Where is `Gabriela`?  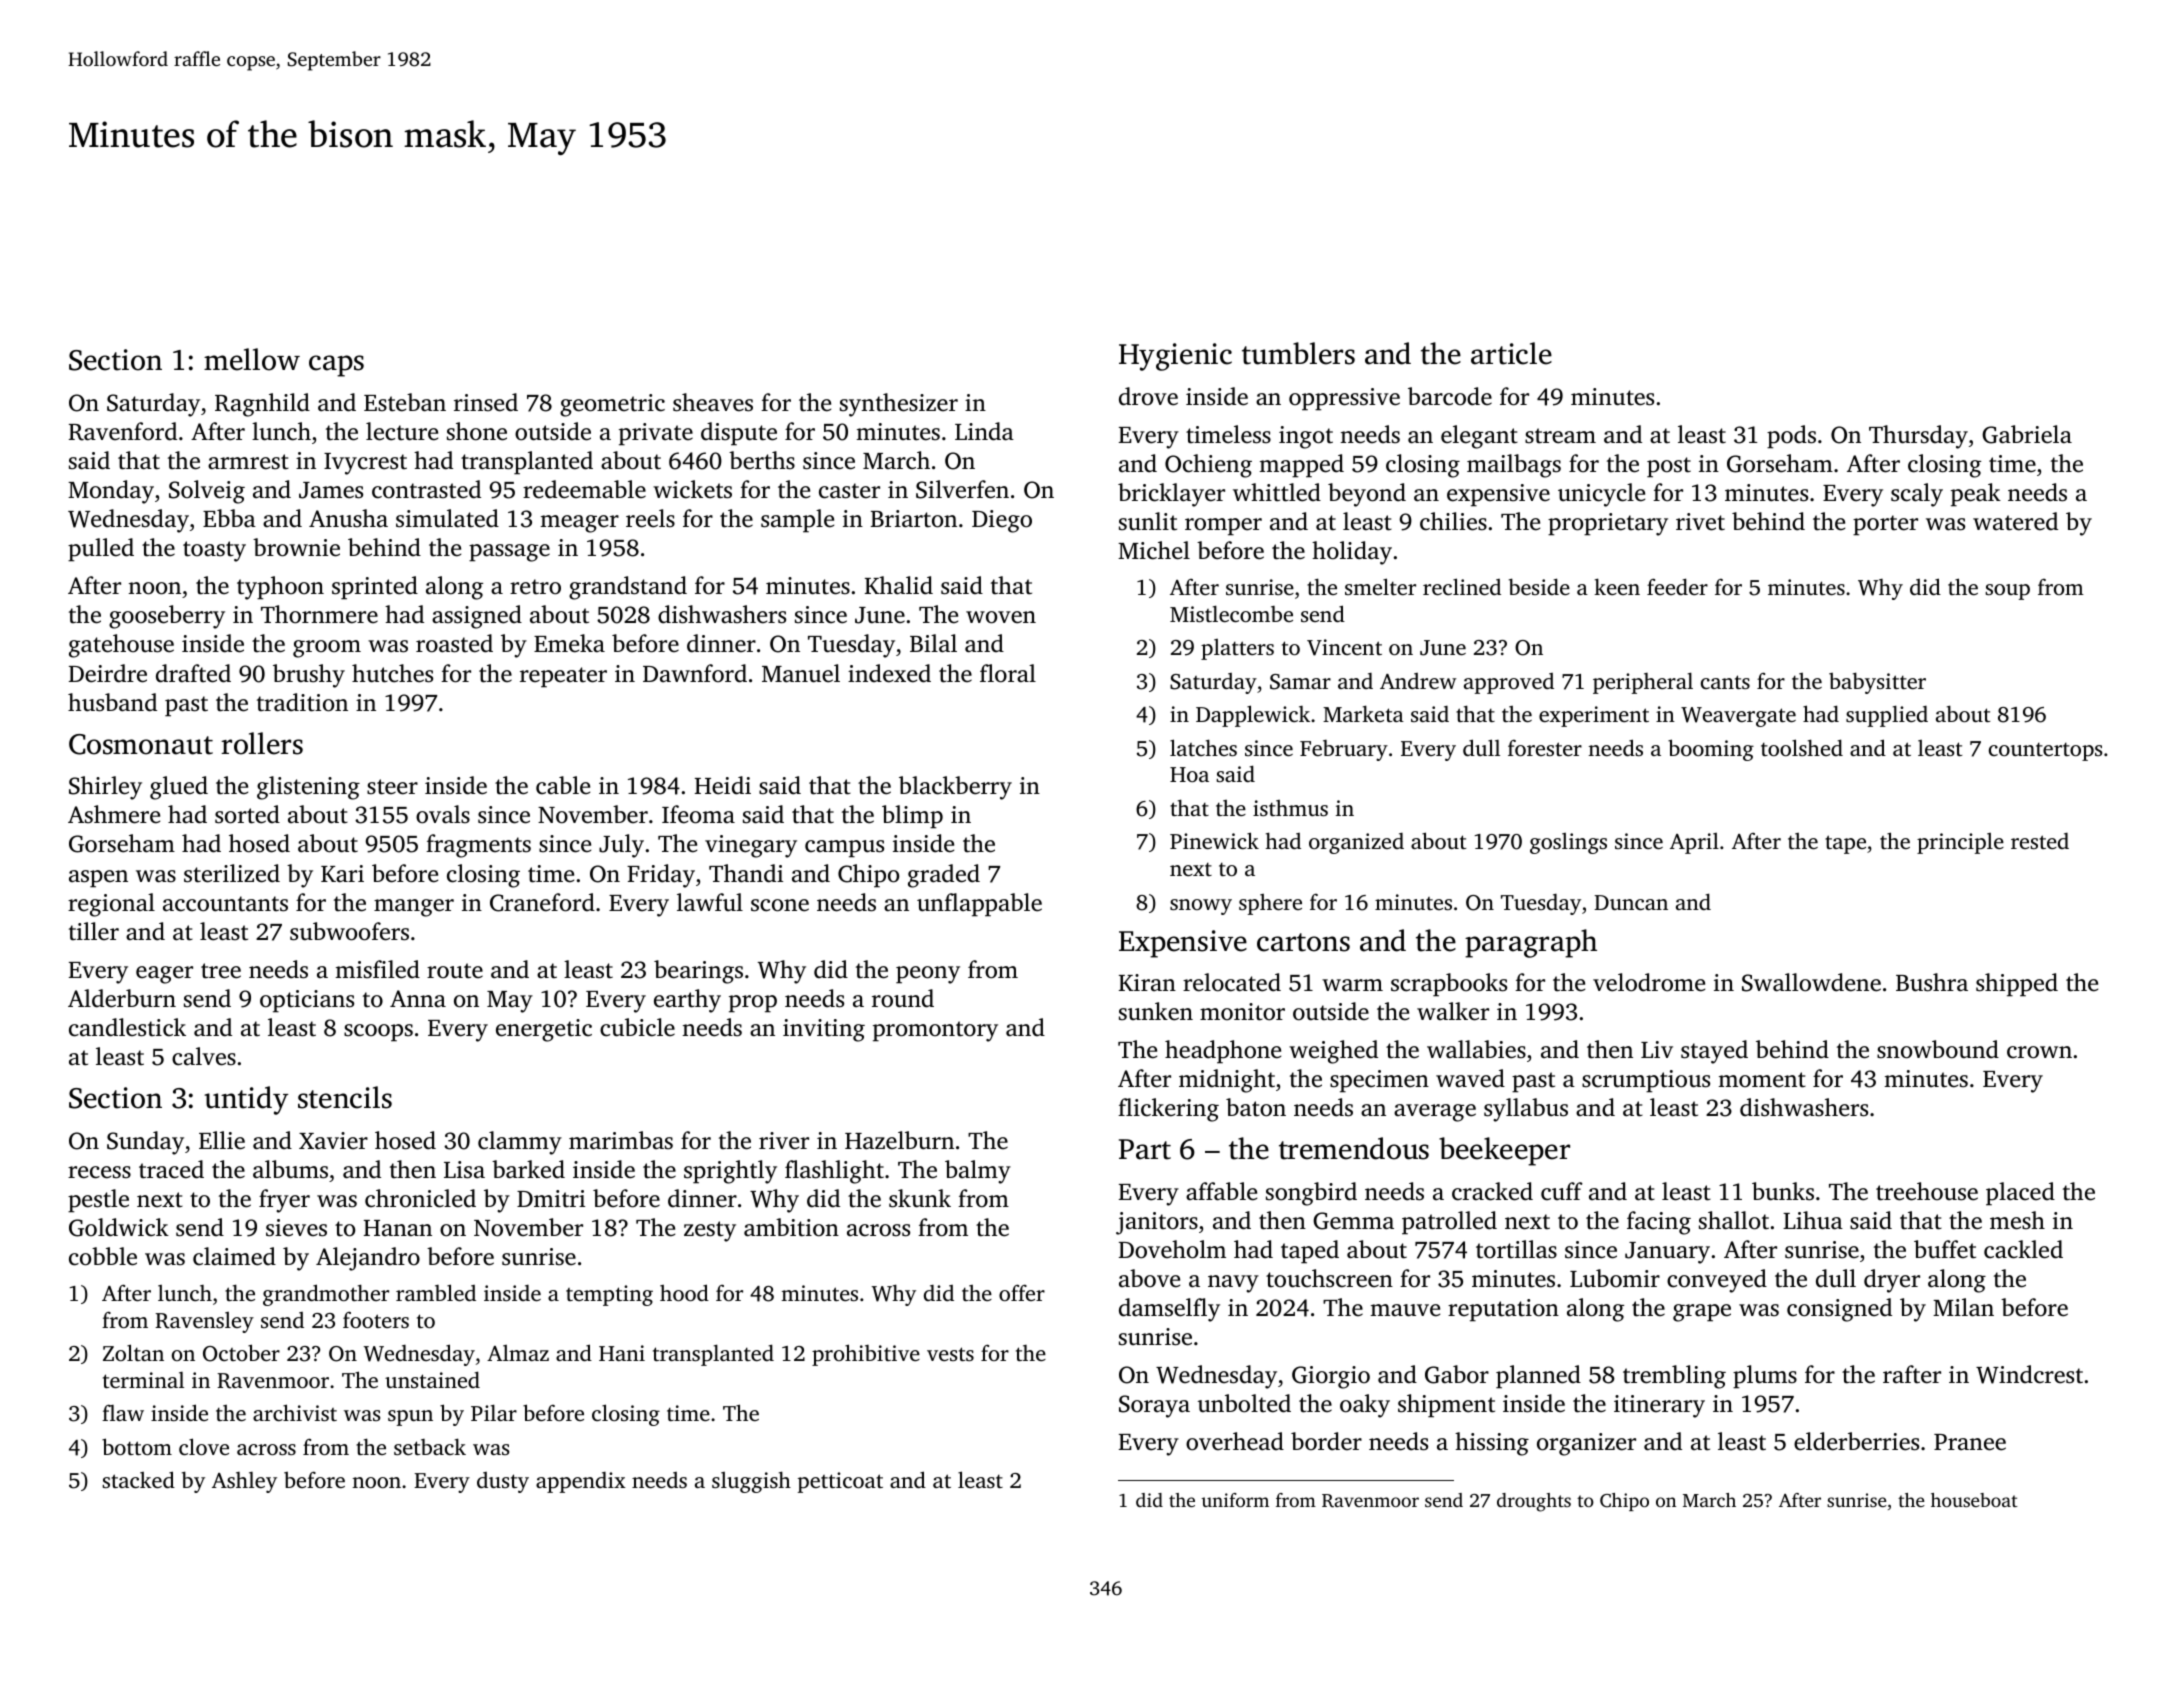 Gabriela is located at coordinates (2027, 434).
